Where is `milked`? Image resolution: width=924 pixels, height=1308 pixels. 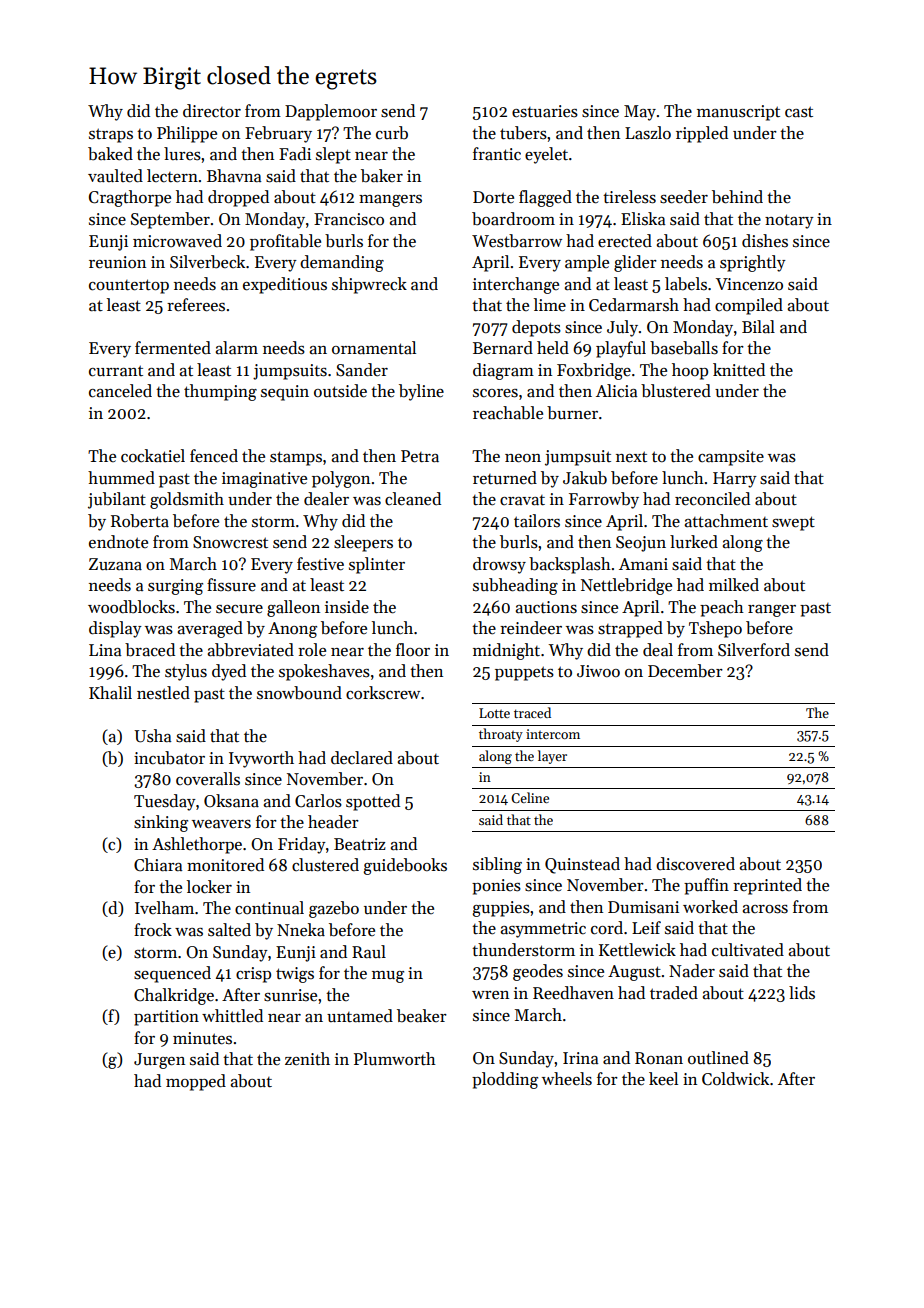 milked is located at coordinates (734, 584).
